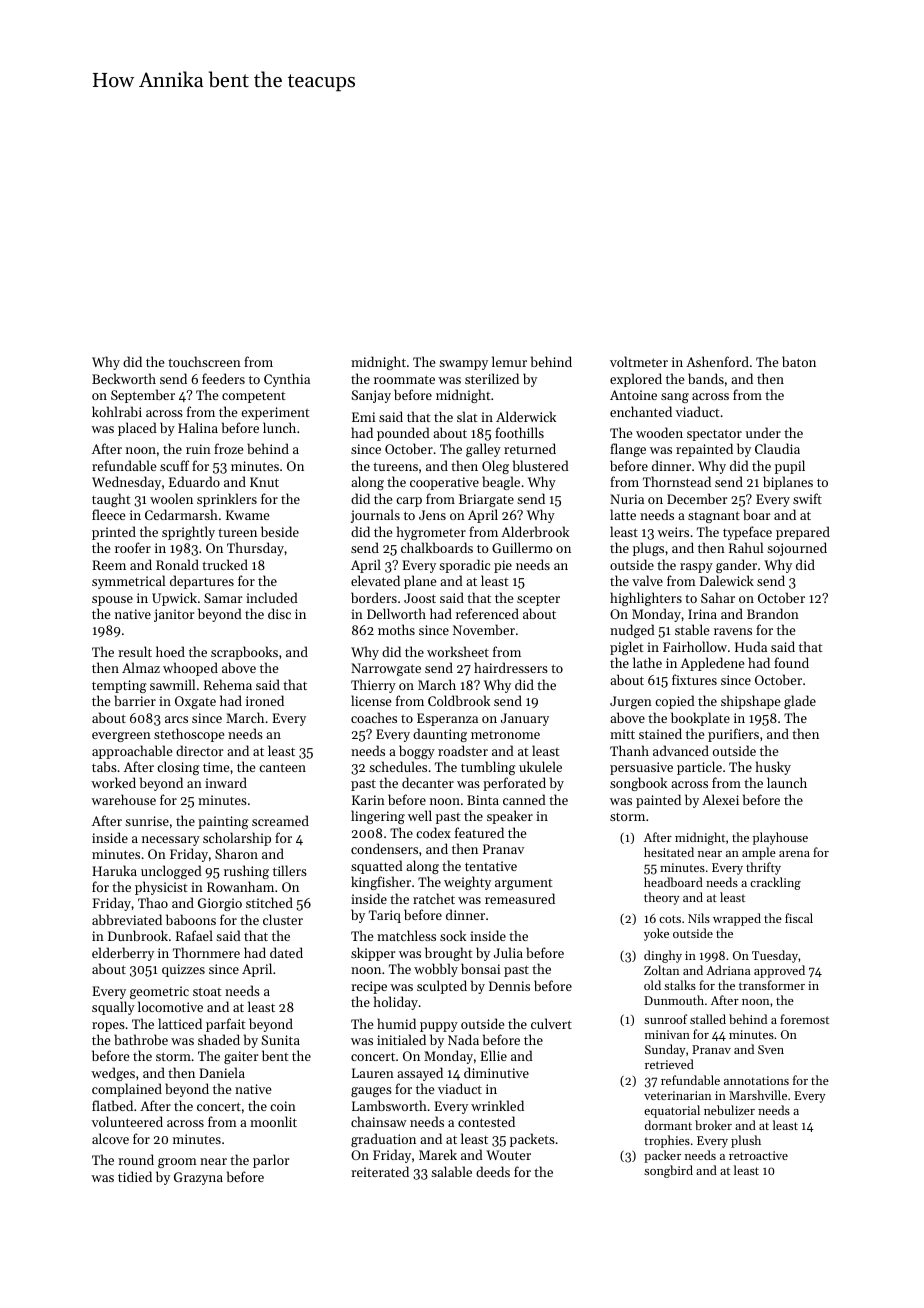 The image size is (924, 1308). What do you see at coordinates (696, 568) in the document?
I see `raspy` at bounding box center [696, 568].
